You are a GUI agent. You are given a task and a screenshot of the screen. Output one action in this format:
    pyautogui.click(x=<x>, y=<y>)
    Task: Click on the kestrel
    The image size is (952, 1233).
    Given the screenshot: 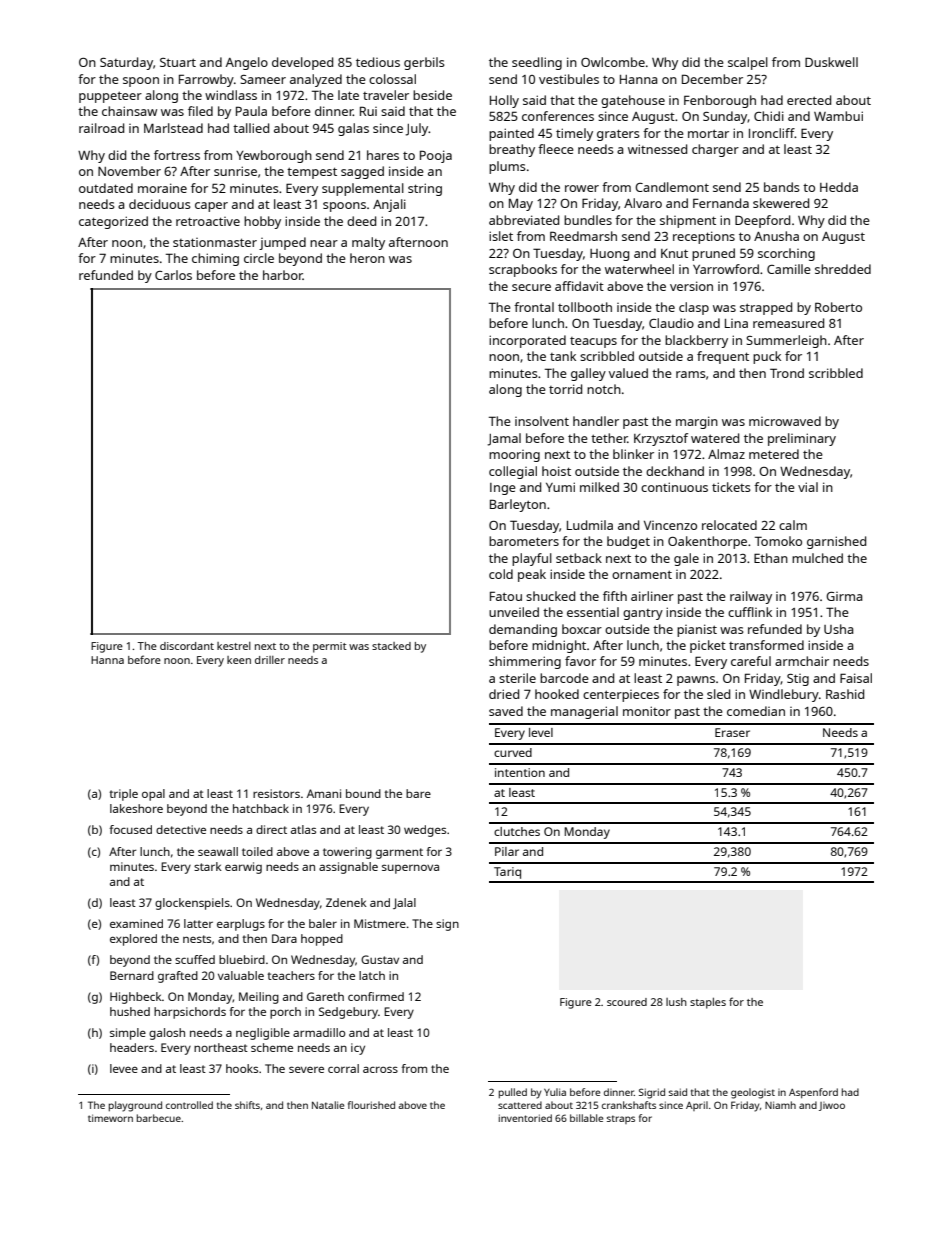 What is the action you would take?
    pyautogui.click(x=234, y=646)
